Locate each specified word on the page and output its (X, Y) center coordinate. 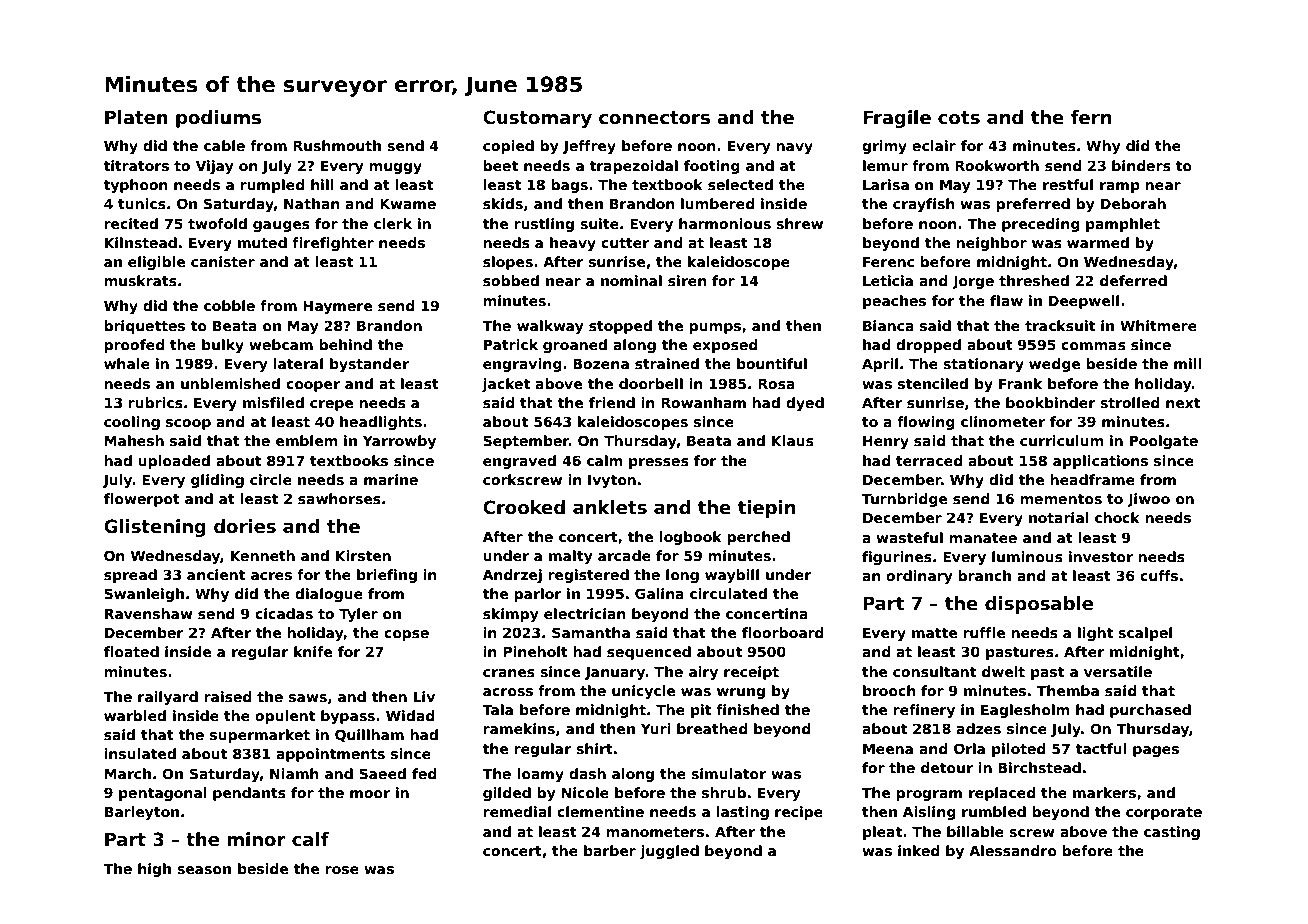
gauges (281, 226)
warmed (1098, 242)
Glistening (155, 528)
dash (587, 773)
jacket (506, 385)
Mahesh (134, 440)
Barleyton (142, 813)
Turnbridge (904, 500)
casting (1172, 833)
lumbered (718, 203)
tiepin (766, 509)
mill (1188, 363)
